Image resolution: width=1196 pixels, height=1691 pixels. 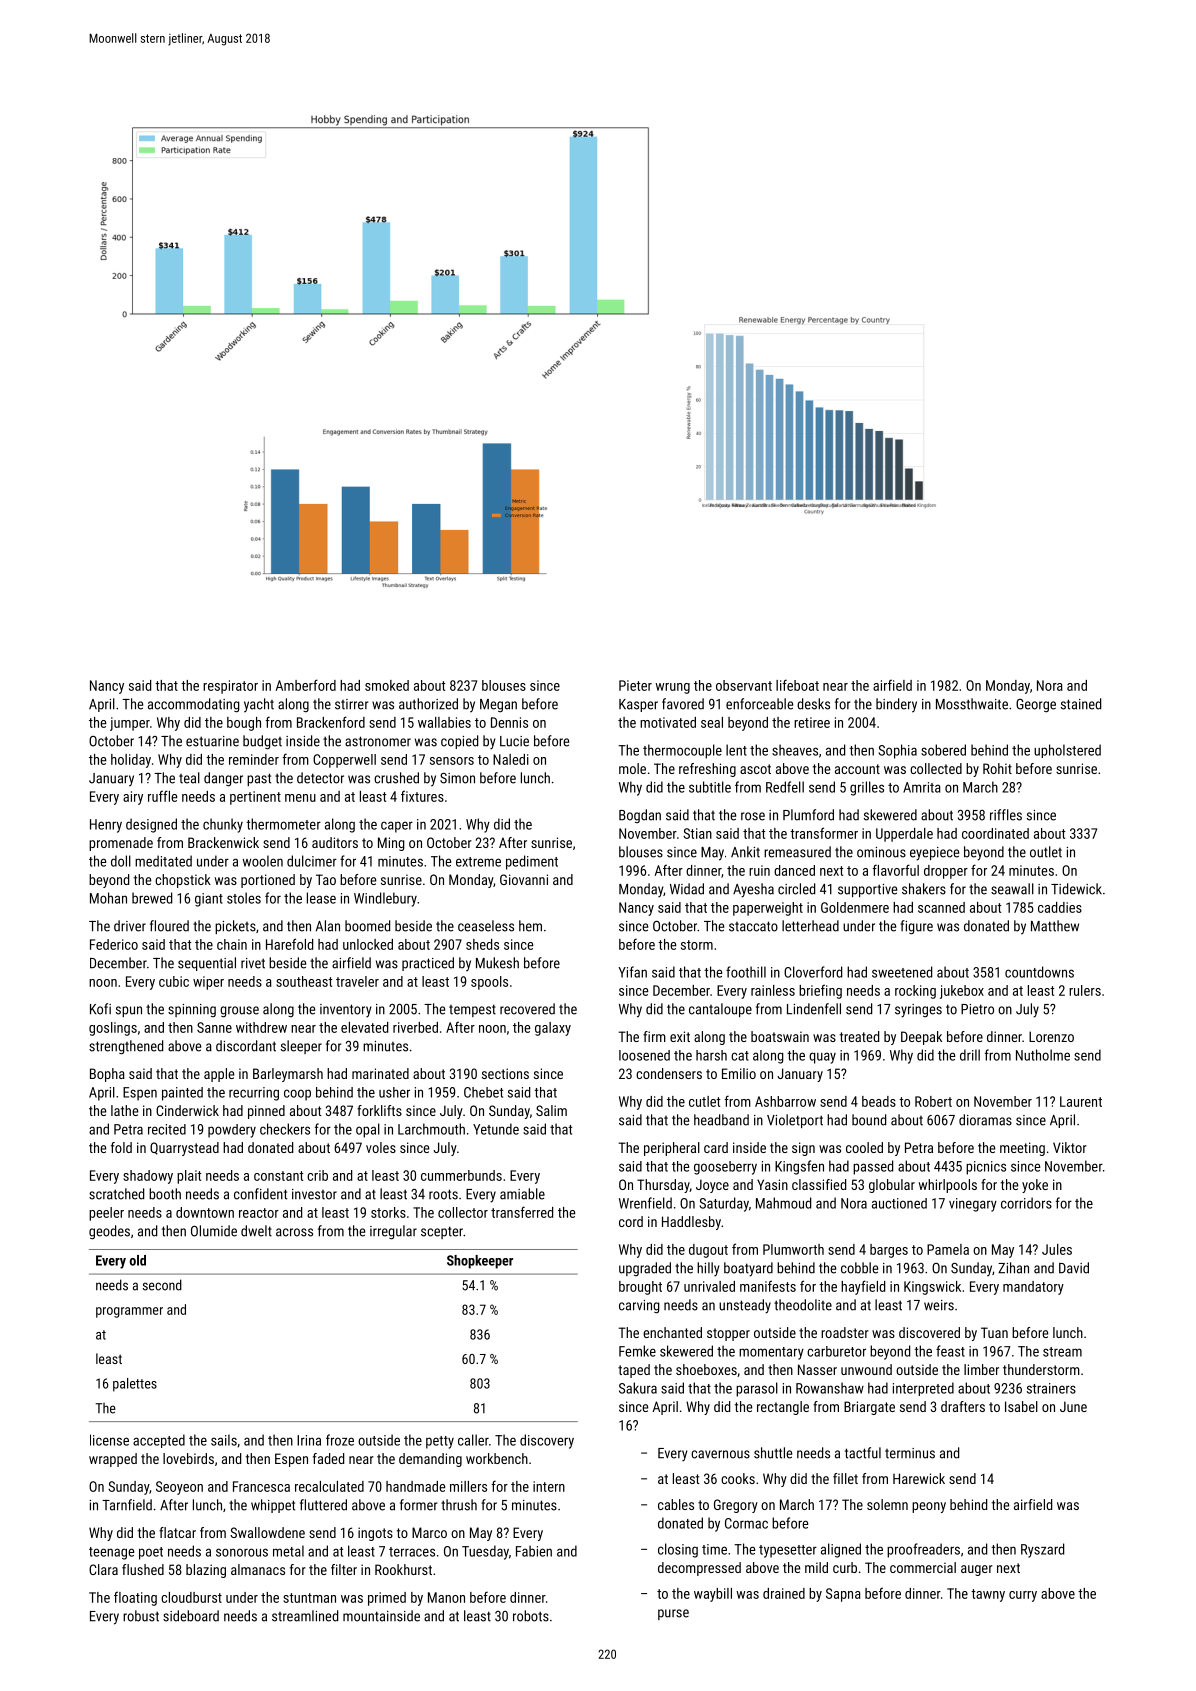 What do you see at coordinates (103, 1569) in the page?
I see `Clara` at bounding box center [103, 1569].
